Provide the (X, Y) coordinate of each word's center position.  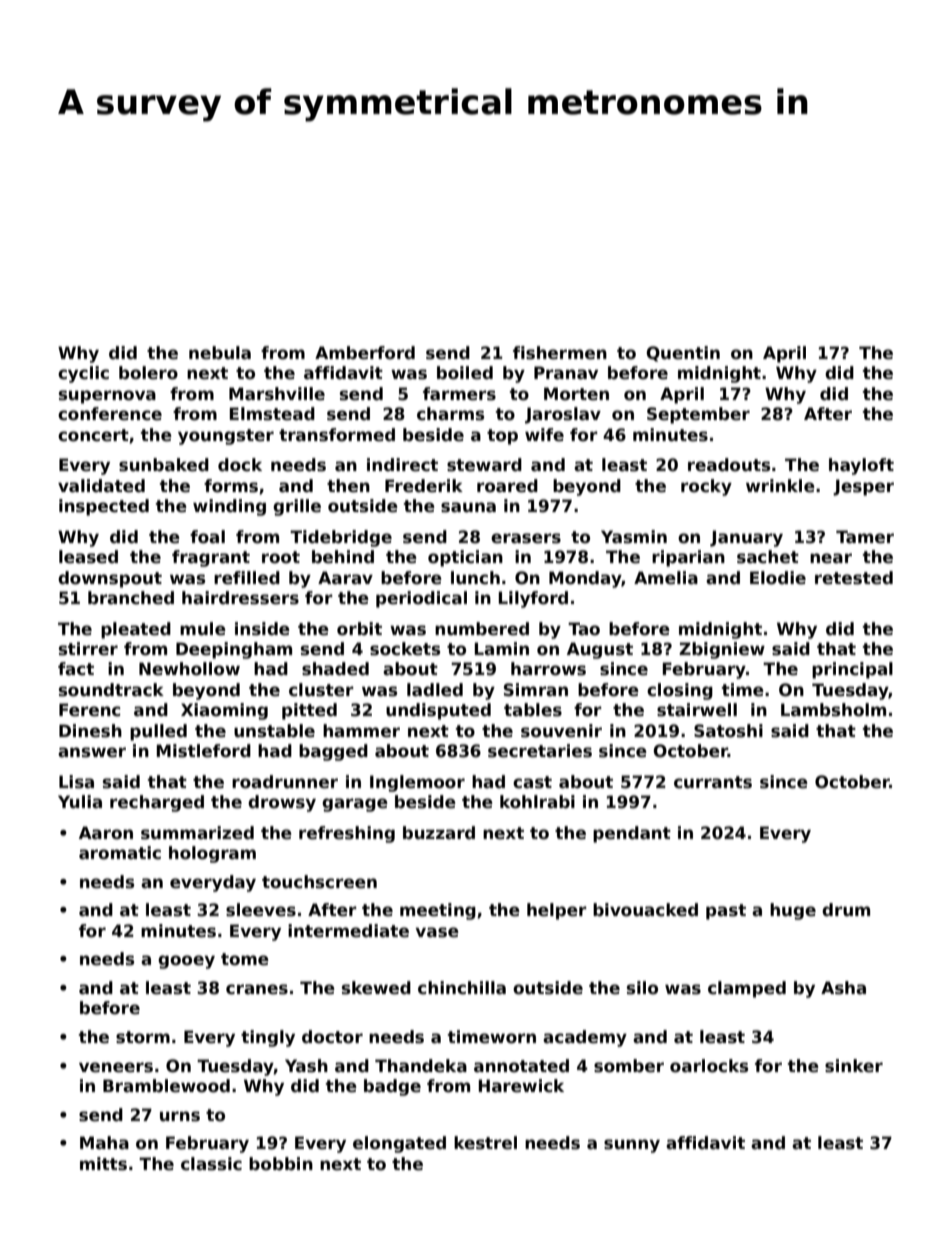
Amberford (365, 353)
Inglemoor (417, 783)
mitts (103, 1164)
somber (629, 1066)
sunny (632, 1146)
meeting (438, 911)
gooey (186, 962)
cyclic (83, 374)
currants (713, 782)
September (698, 415)
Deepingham (234, 650)
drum (846, 910)
